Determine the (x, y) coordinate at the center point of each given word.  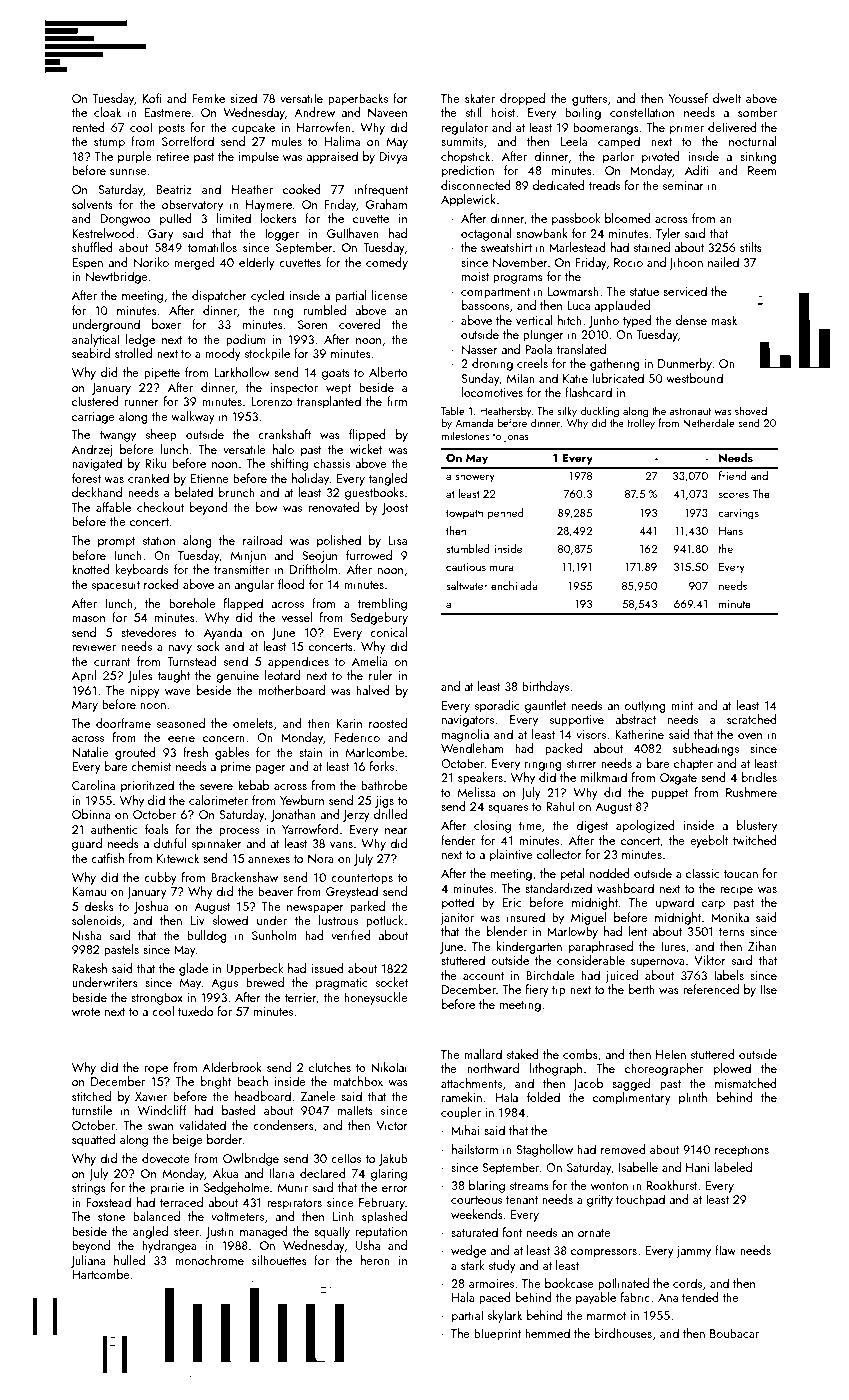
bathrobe (384, 785)
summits (462, 141)
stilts (751, 247)
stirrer (582, 763)
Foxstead (109, 1202)
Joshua (151, 907)
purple (135, 157)
